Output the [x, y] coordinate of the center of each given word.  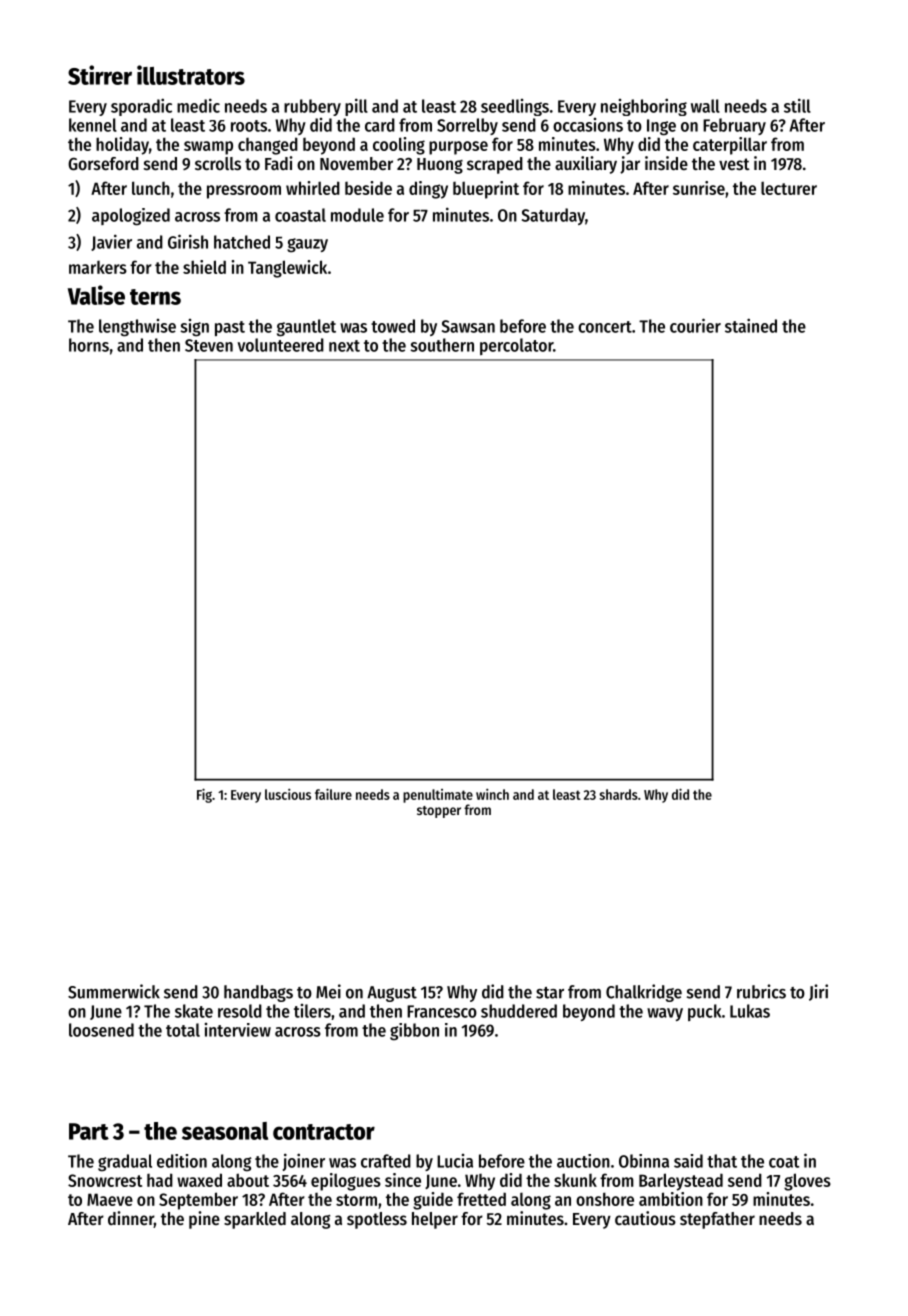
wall [705, 106]
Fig [204, 795]
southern [442, 345]
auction [583, 1161]
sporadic [141, 107]
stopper [439, 812]
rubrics [761, 991]
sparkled [255, 1220]
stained [751, 325]
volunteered [280, 345]
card [380, 125]
